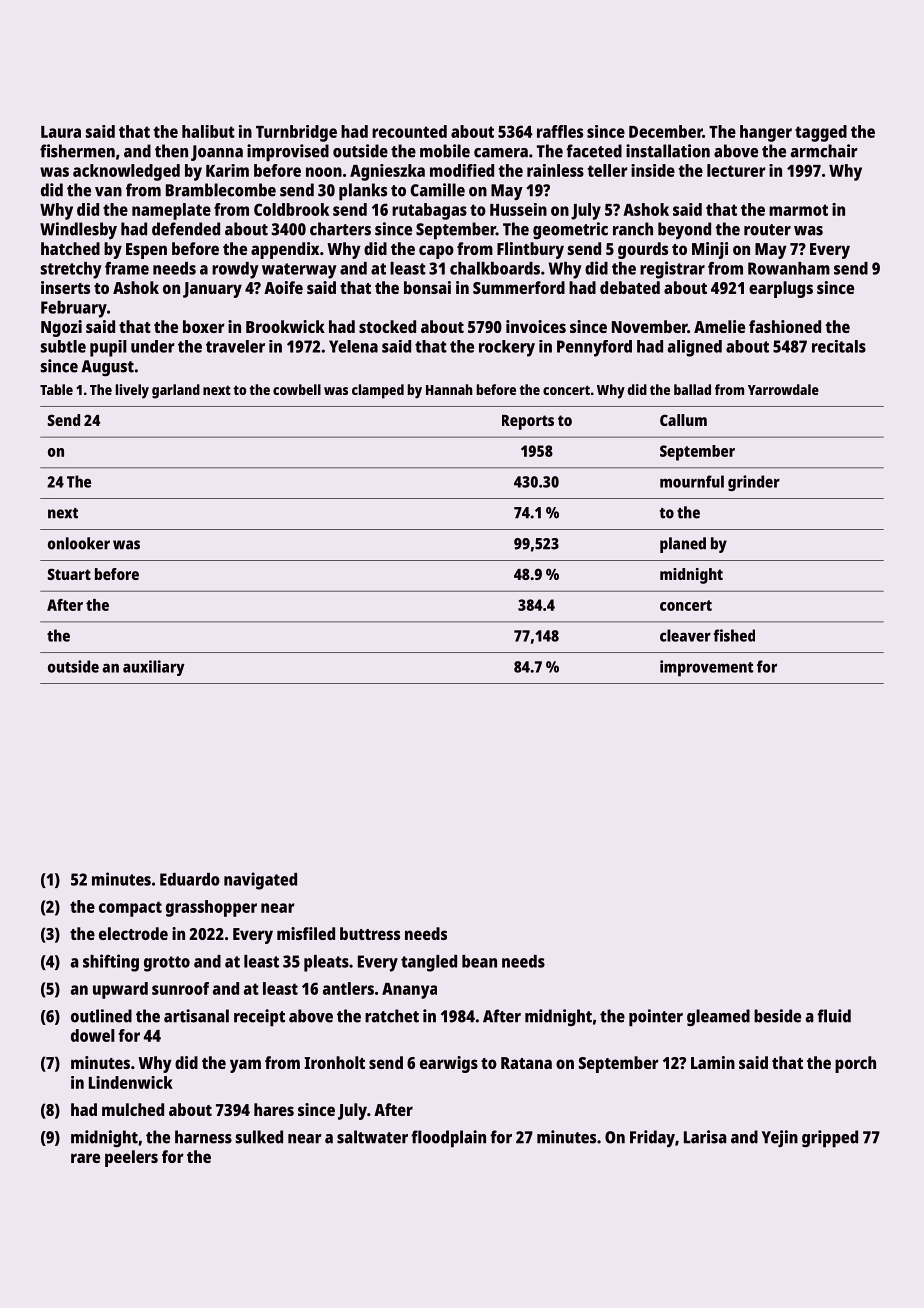 Image resolution: width=924 pixels, height=1308 pixels. I want to click on auxiliary, so click(154, 668).
